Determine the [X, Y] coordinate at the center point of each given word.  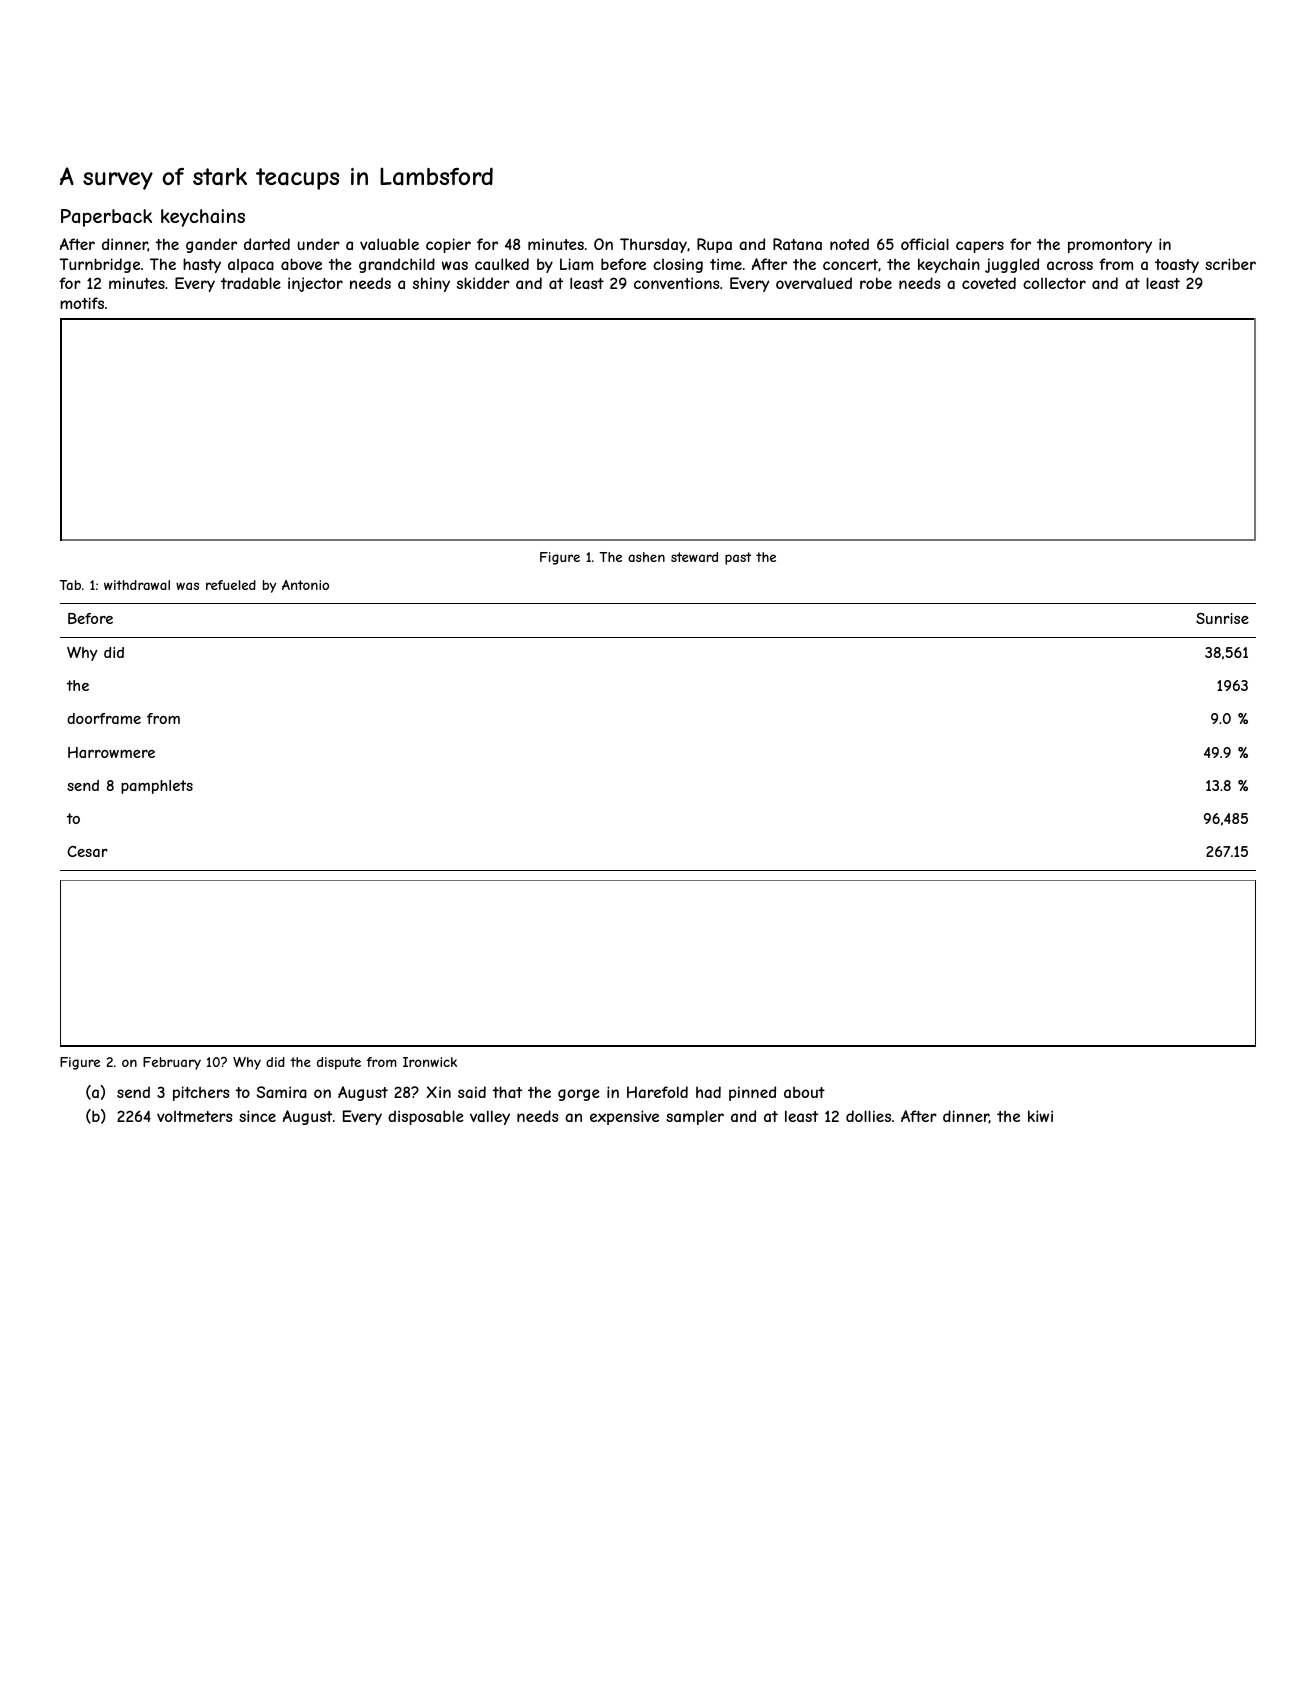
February [172, 1063]
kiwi [1040, 1116]
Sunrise [1222, 618]
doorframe [104, 718]
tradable [251, 283]
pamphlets [157, 787]
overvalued [814, 283]
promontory [1110, 246]
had [708, 1092]
